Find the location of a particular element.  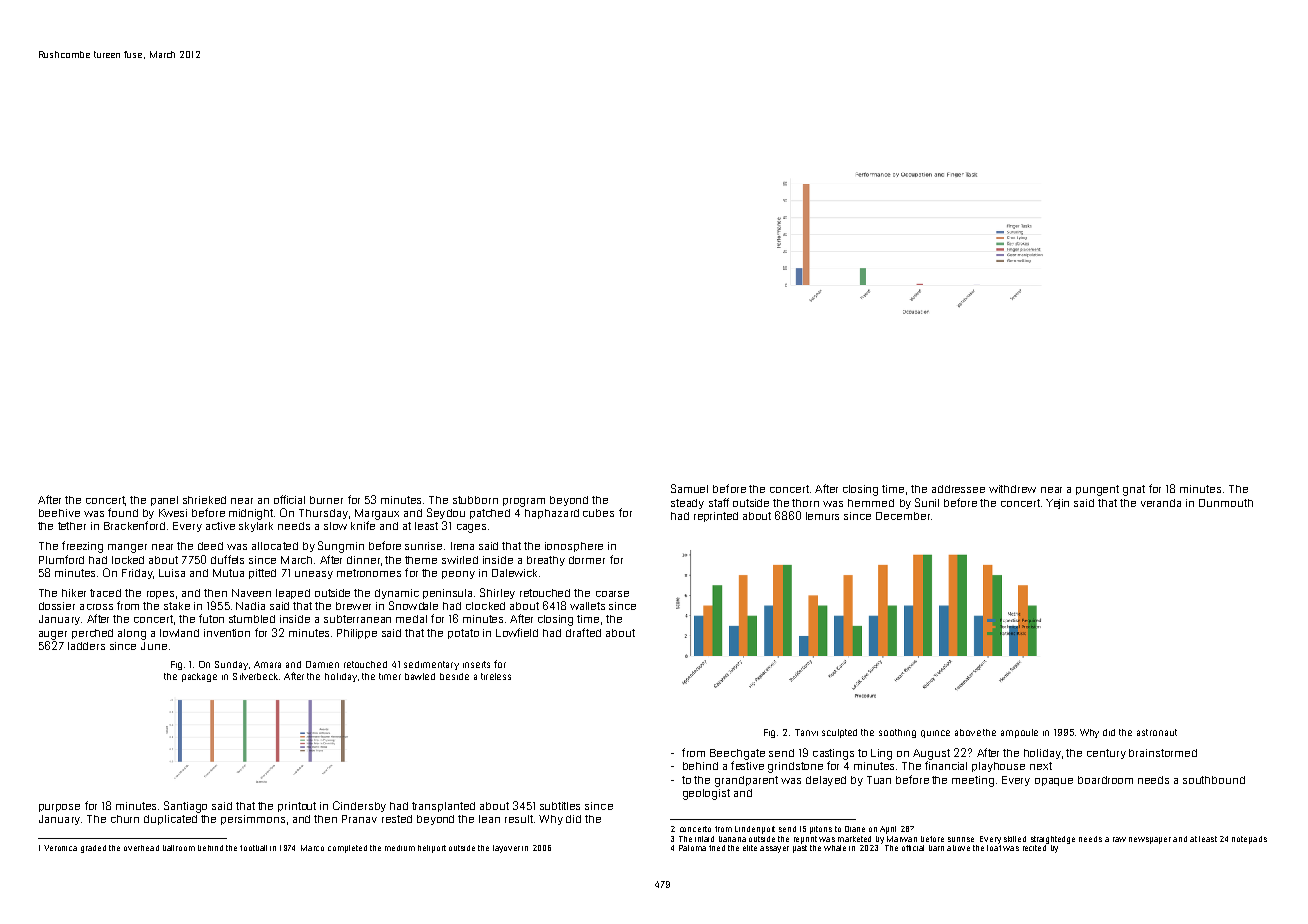

gnat is located at coordinates (1134, 490).
